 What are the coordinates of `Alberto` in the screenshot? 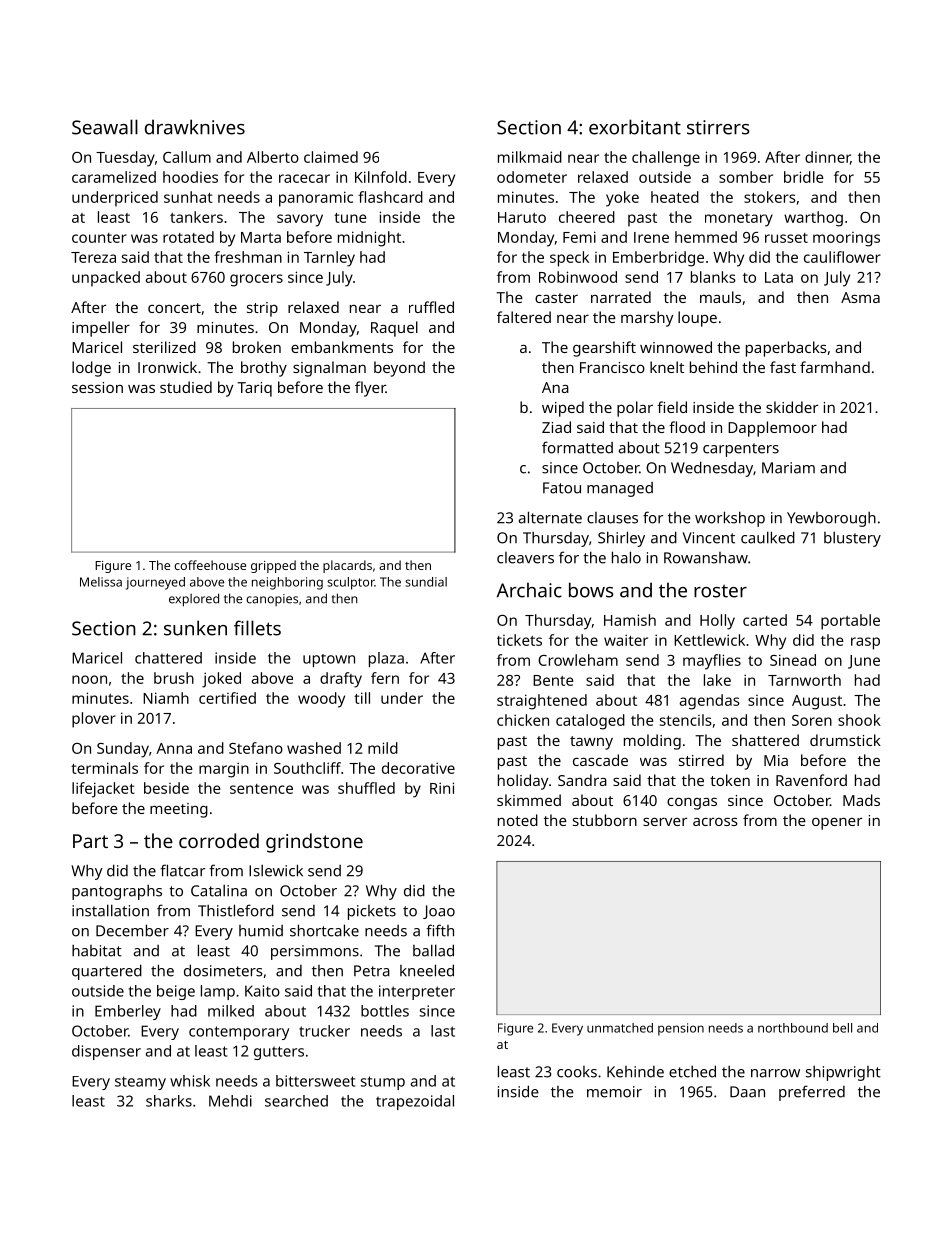 It's located at (273, 157).
